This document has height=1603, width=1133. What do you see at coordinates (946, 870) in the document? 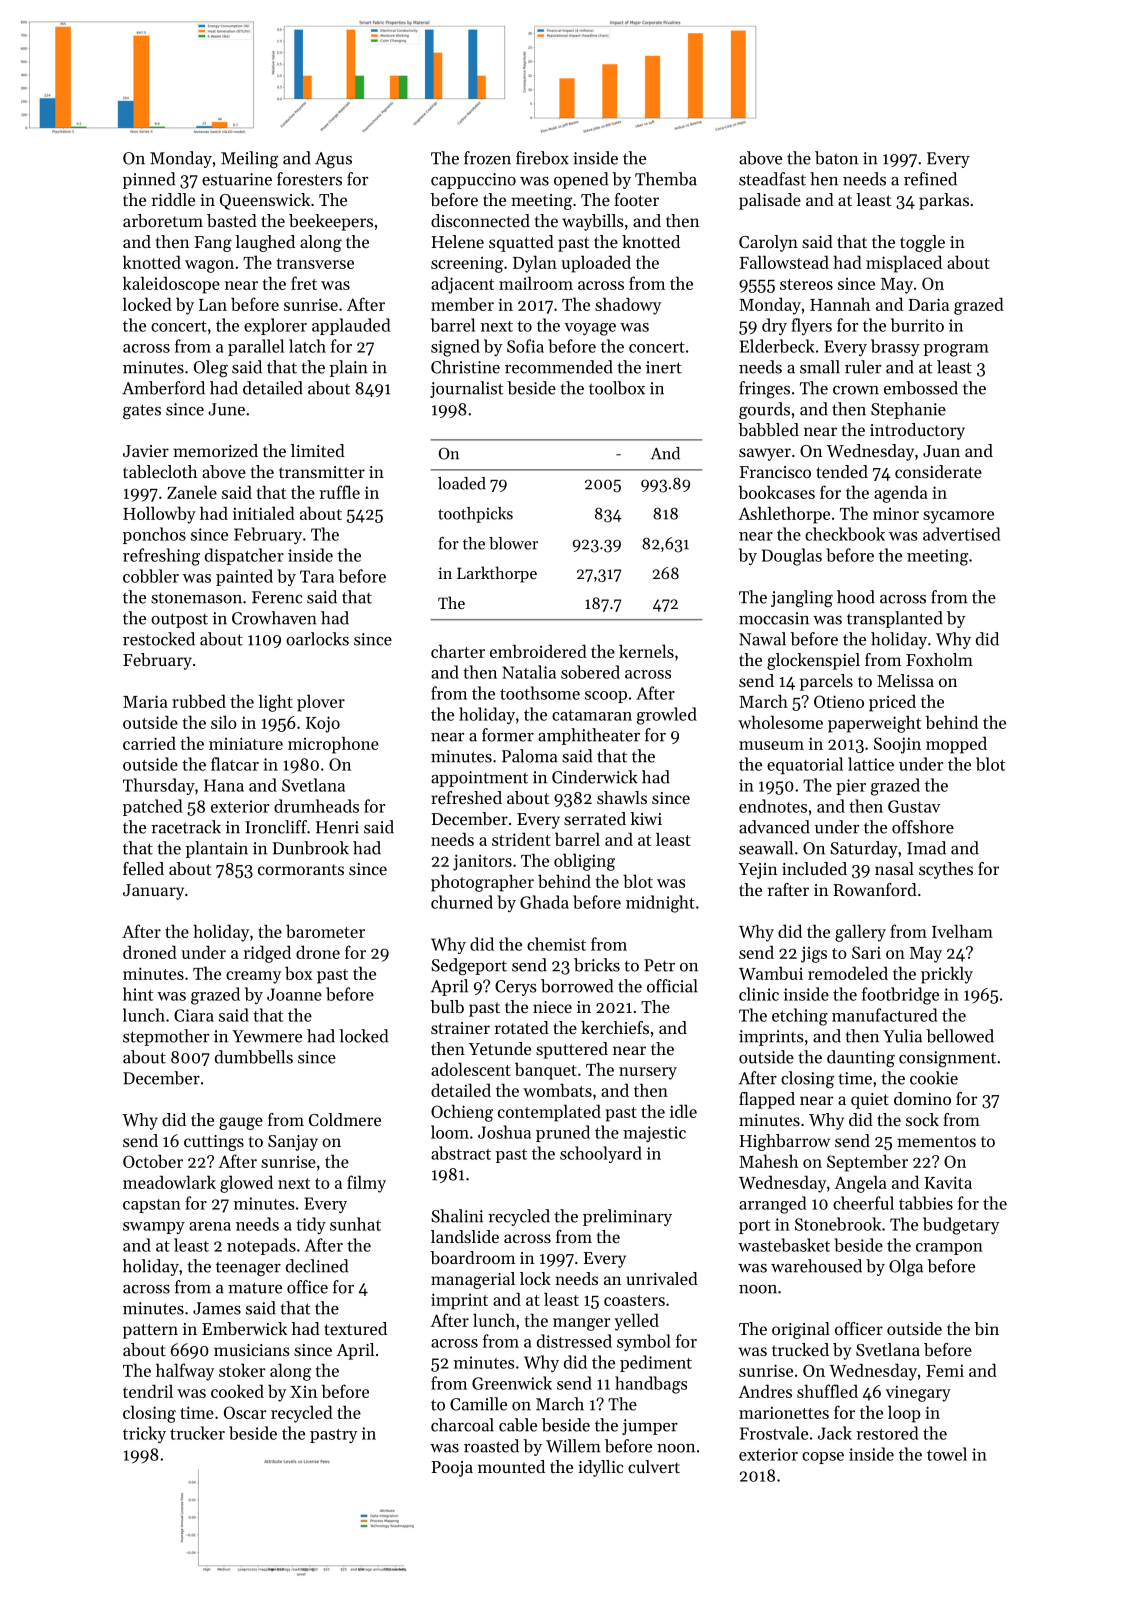
I see `scythes` at bounding box center [946, 870].
